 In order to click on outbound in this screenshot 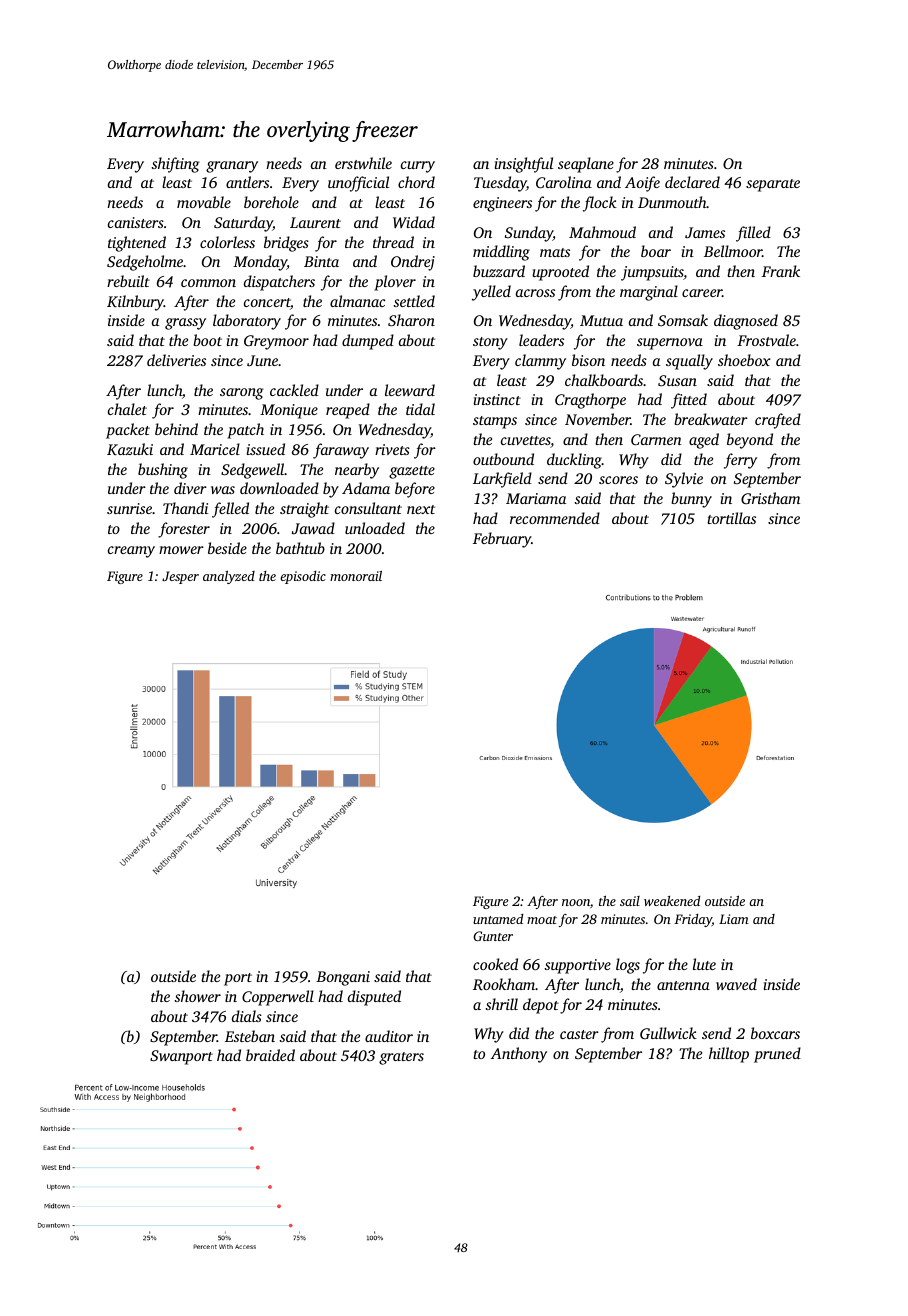, I will do `click(503, 459)`.
